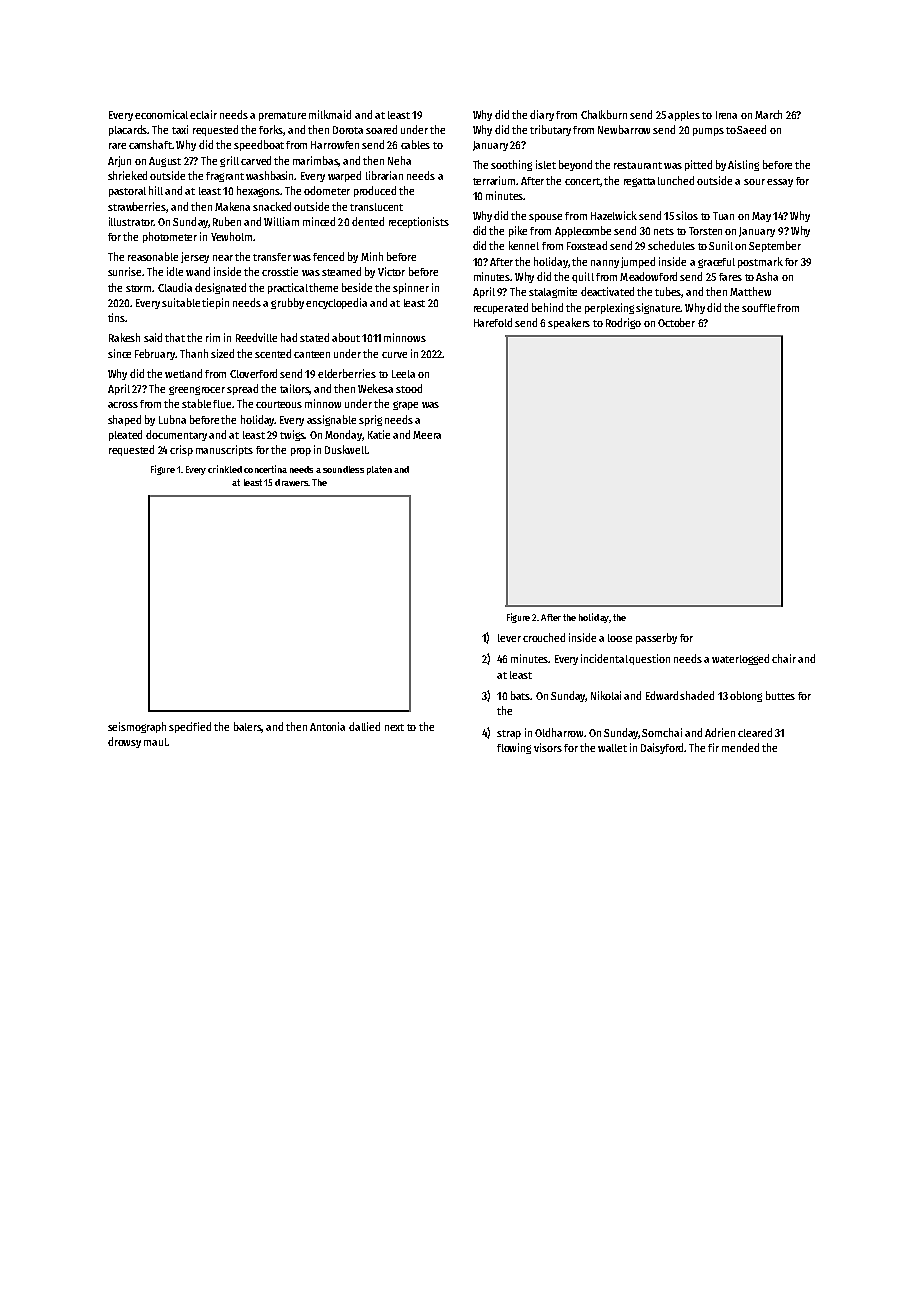  What do you see at coordinates (409, 388) in the image?
I see `stood` at bounding box center [409, 388].
